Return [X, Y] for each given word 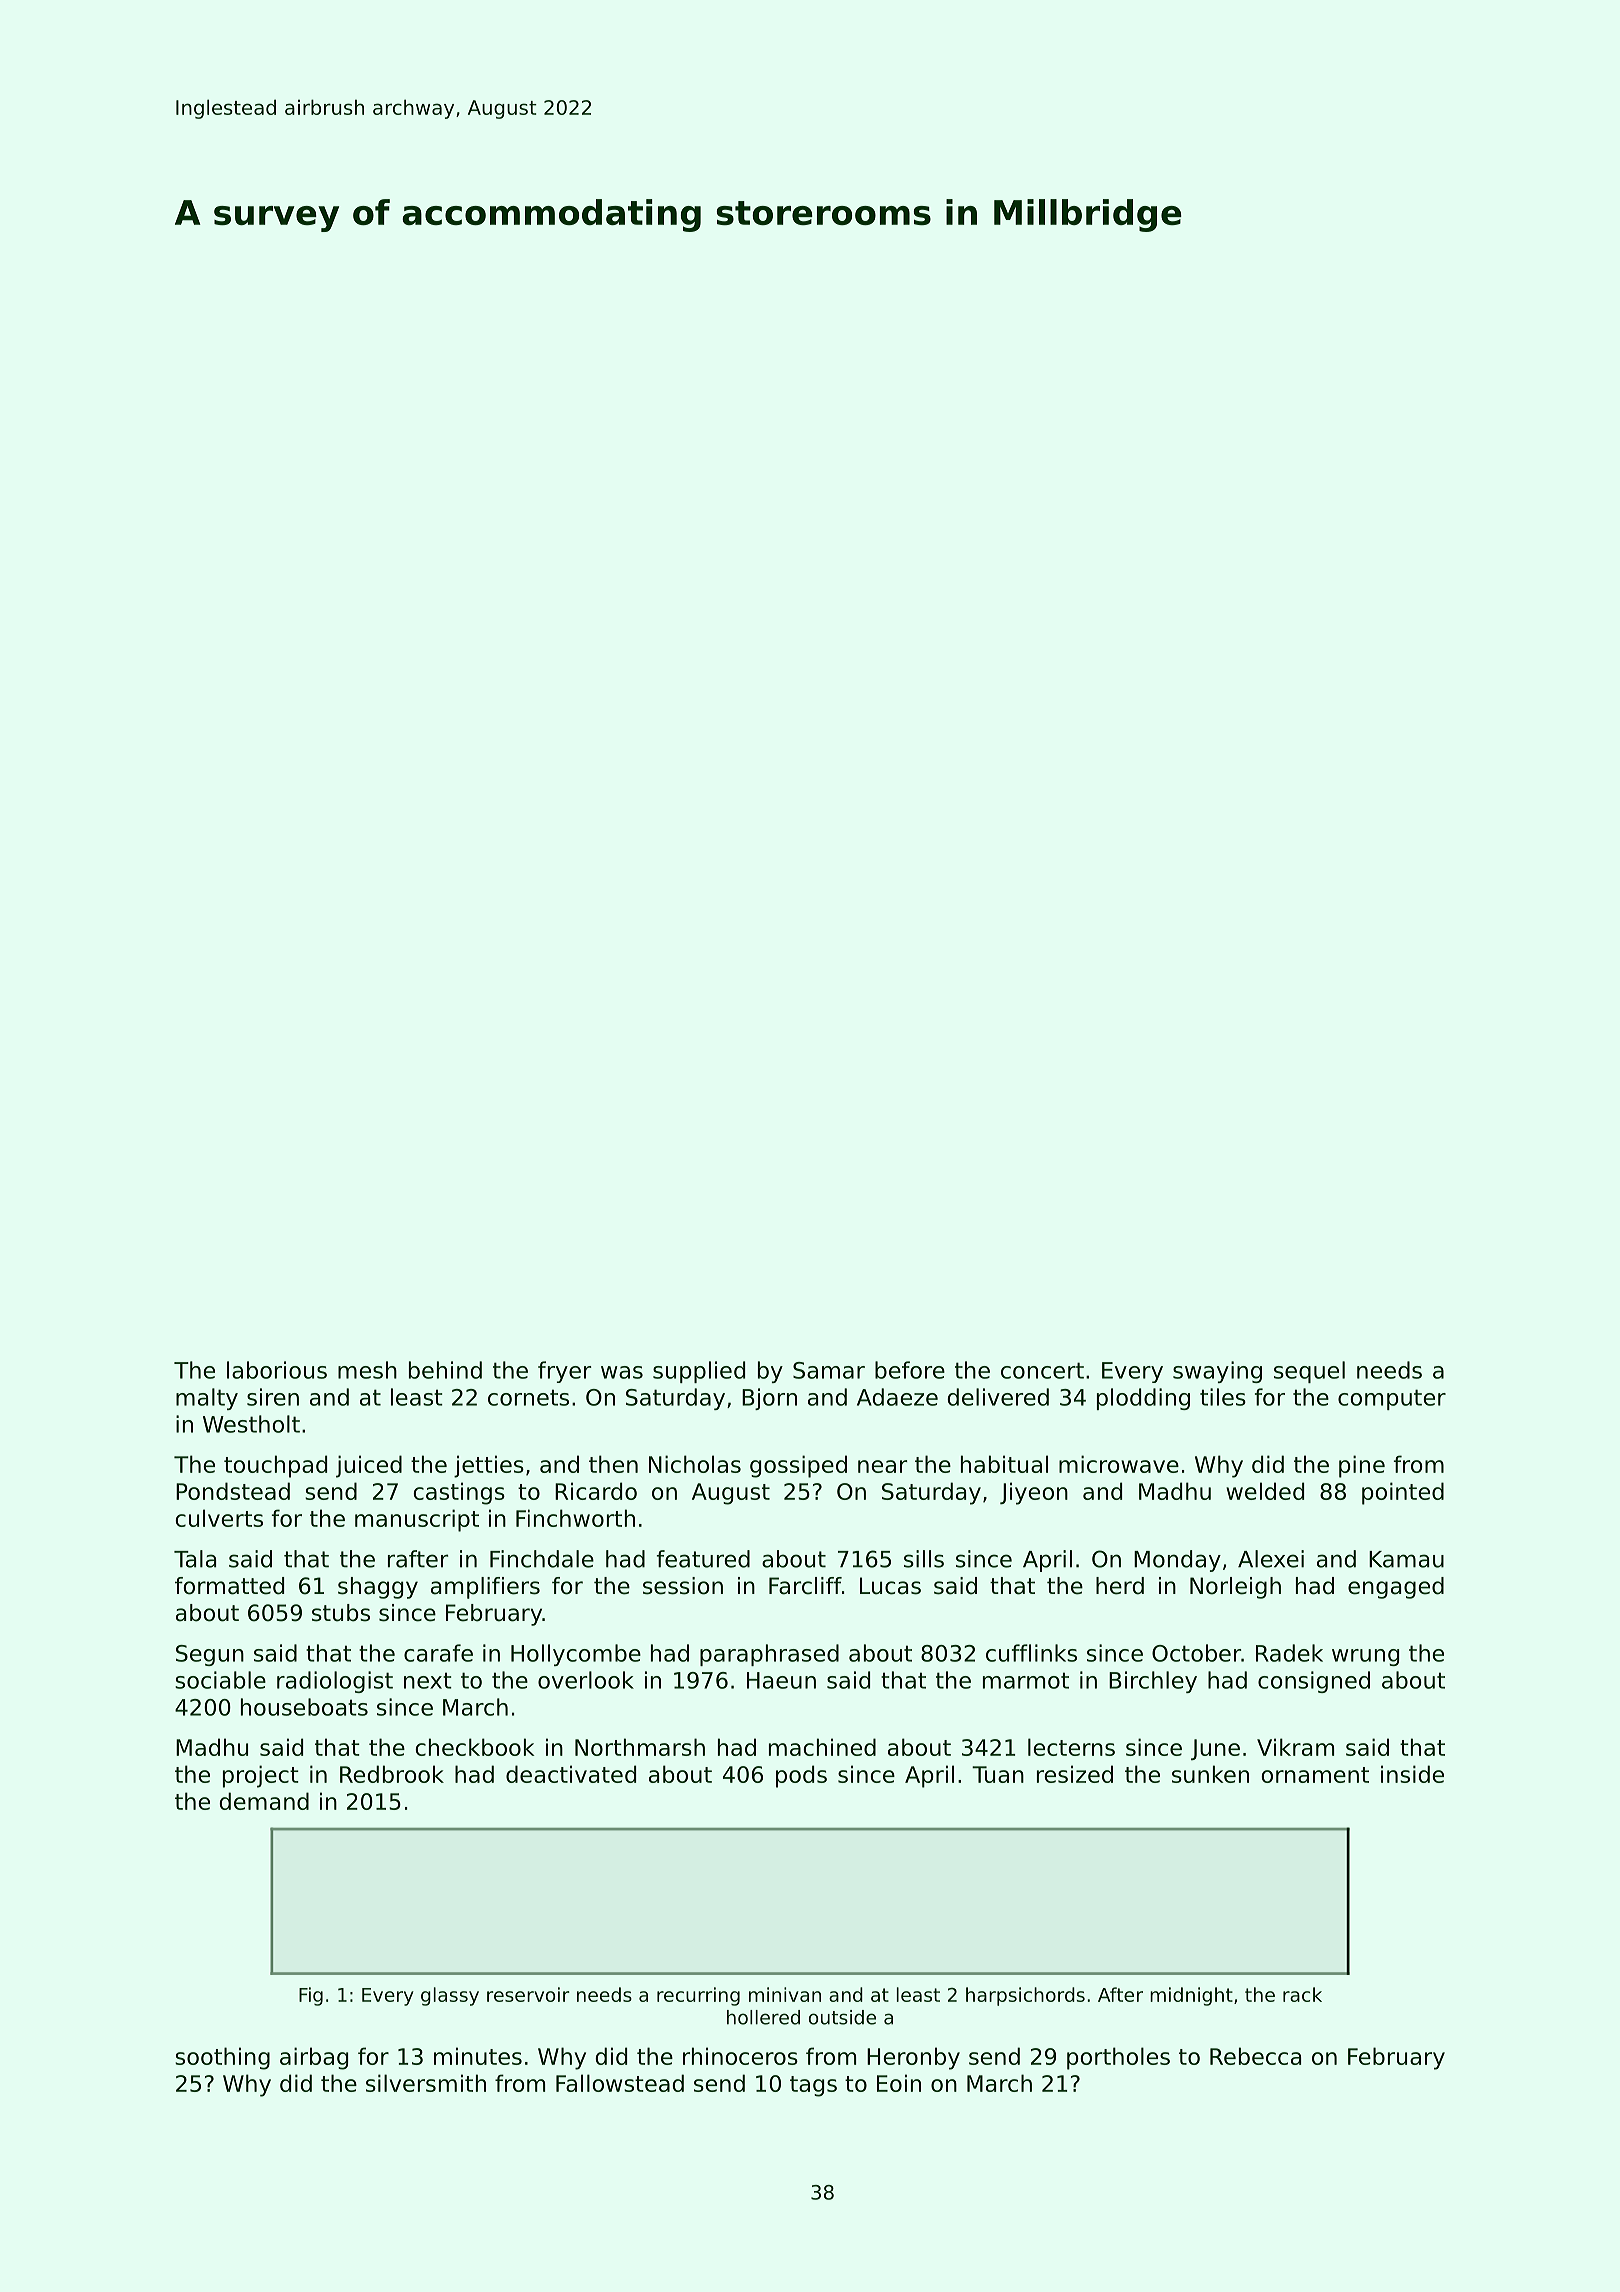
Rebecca [1255, 2056]
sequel [1309, 1372]
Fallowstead [620, 2083]
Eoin [899, 2083]
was [622, 1372]
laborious [277, 1370]
